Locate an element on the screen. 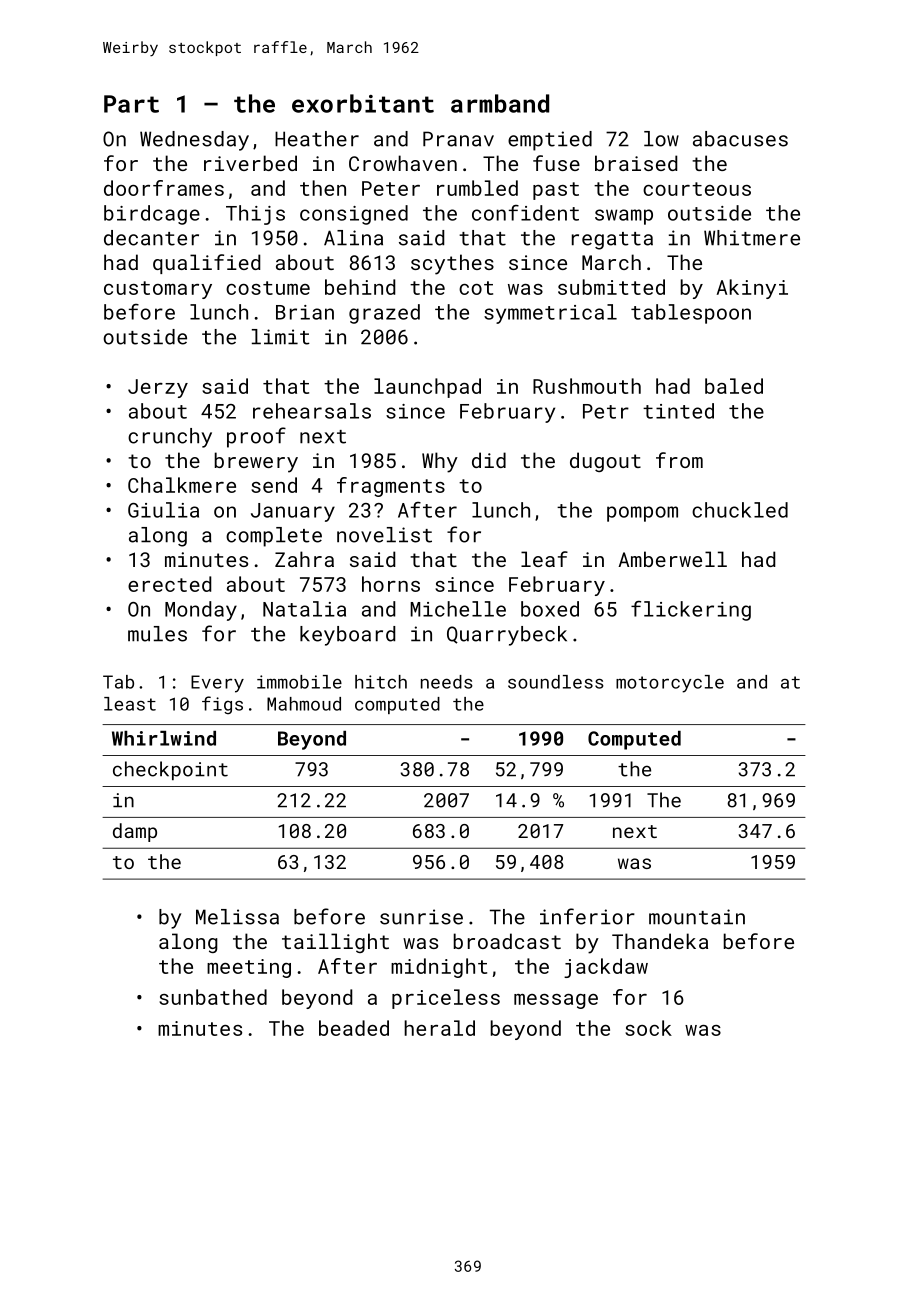 The image size is (908, 1316). customary is located at coordinates (158, 290).
